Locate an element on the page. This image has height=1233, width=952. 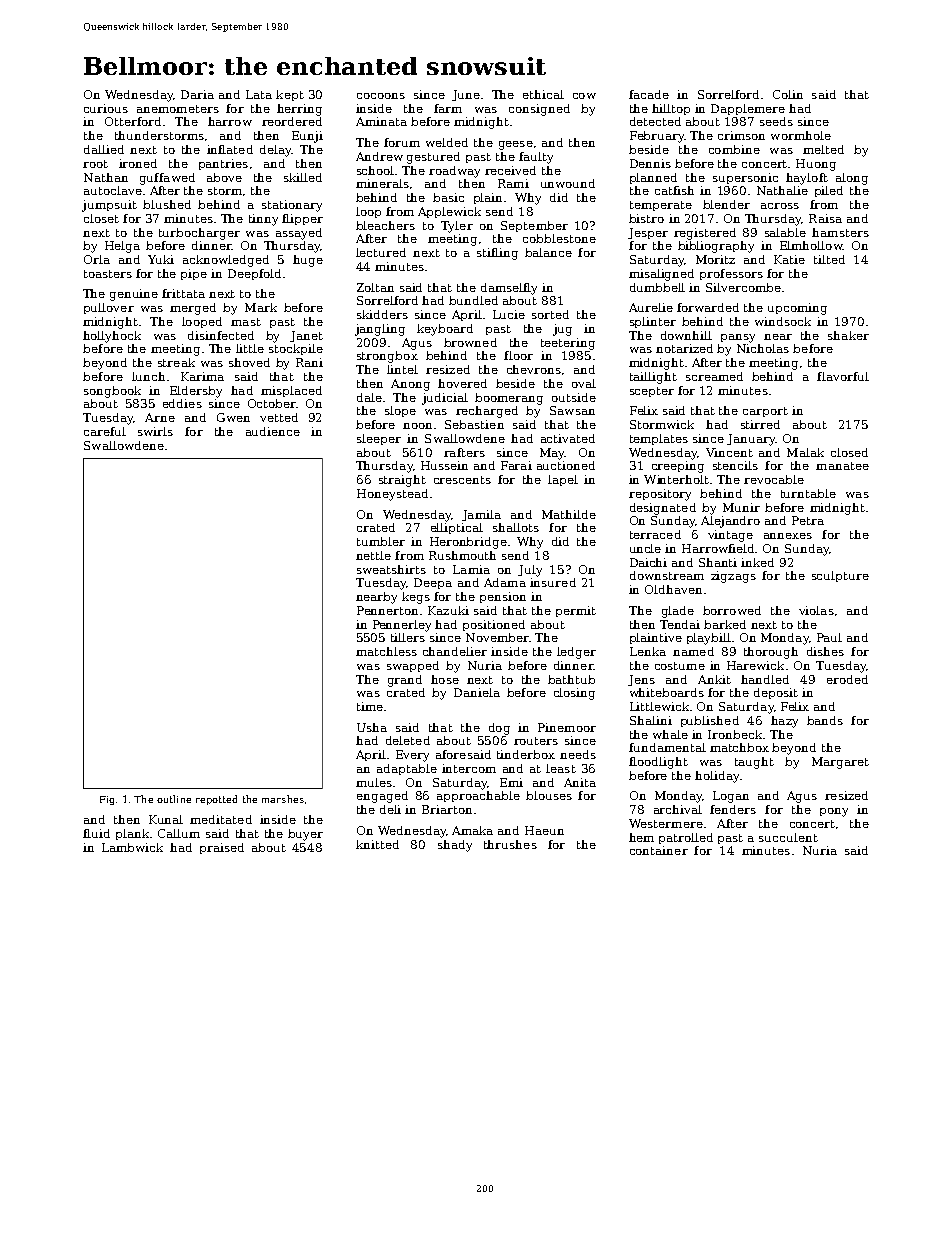
outline is located at coordinates (174, 799).
